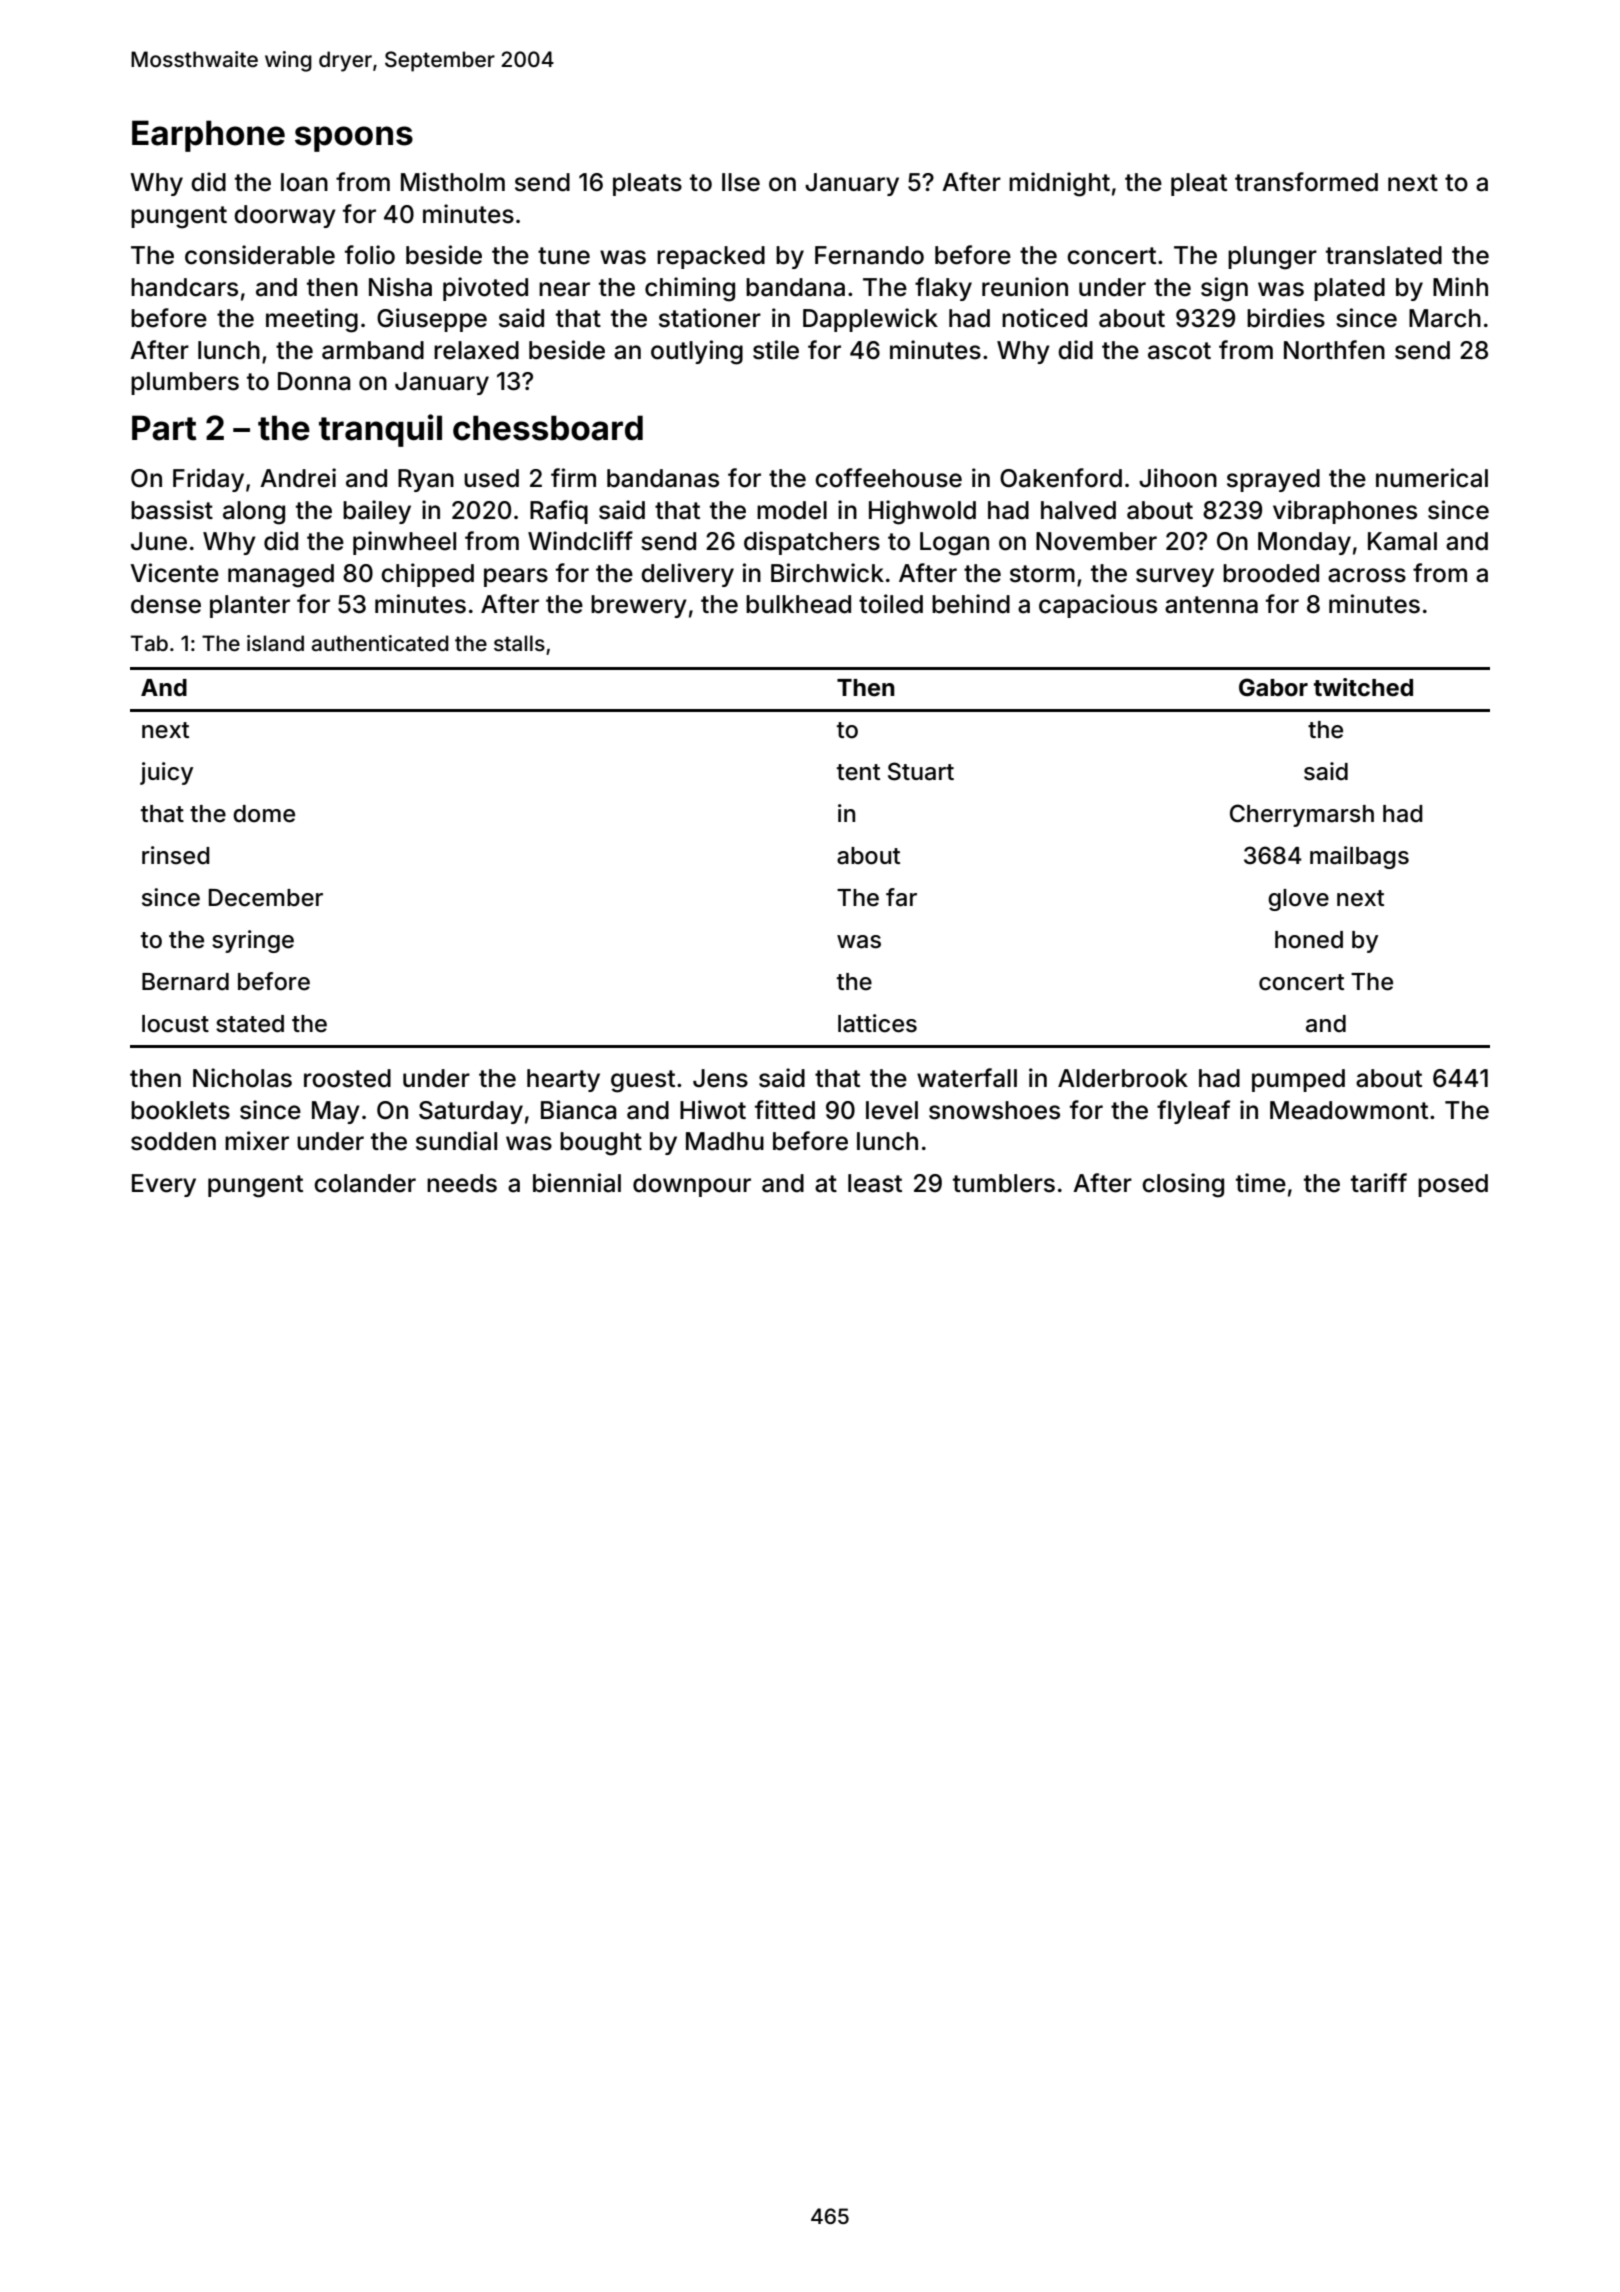 The image size is (1620, 2292). What do you see at coordinates (1123, 1078) in the page?
I see `Alderbrook` at bounding box center [1123, 1078].
